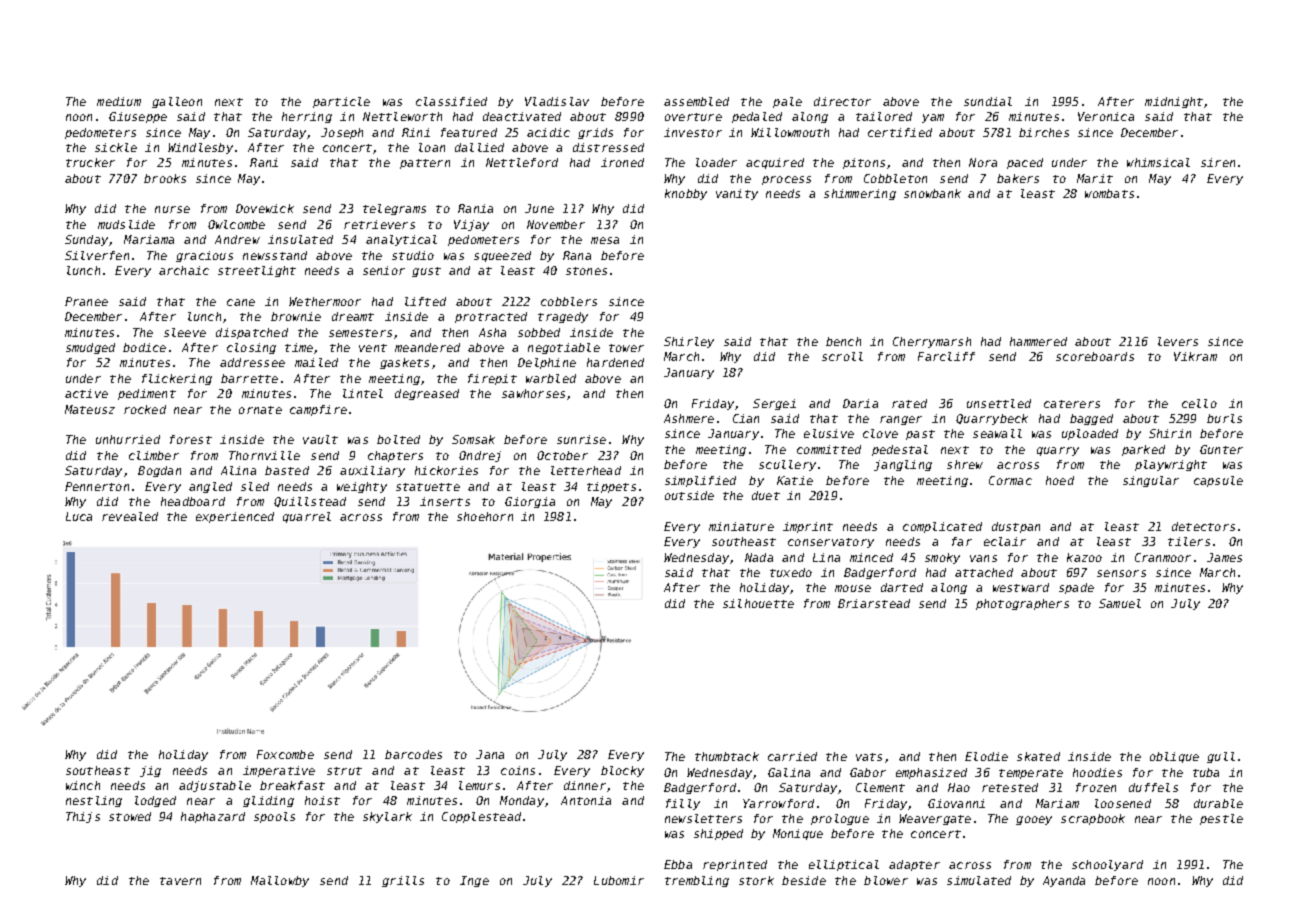 The image size is (1308, 924). I want to click on levers, so click(1178, 341).
